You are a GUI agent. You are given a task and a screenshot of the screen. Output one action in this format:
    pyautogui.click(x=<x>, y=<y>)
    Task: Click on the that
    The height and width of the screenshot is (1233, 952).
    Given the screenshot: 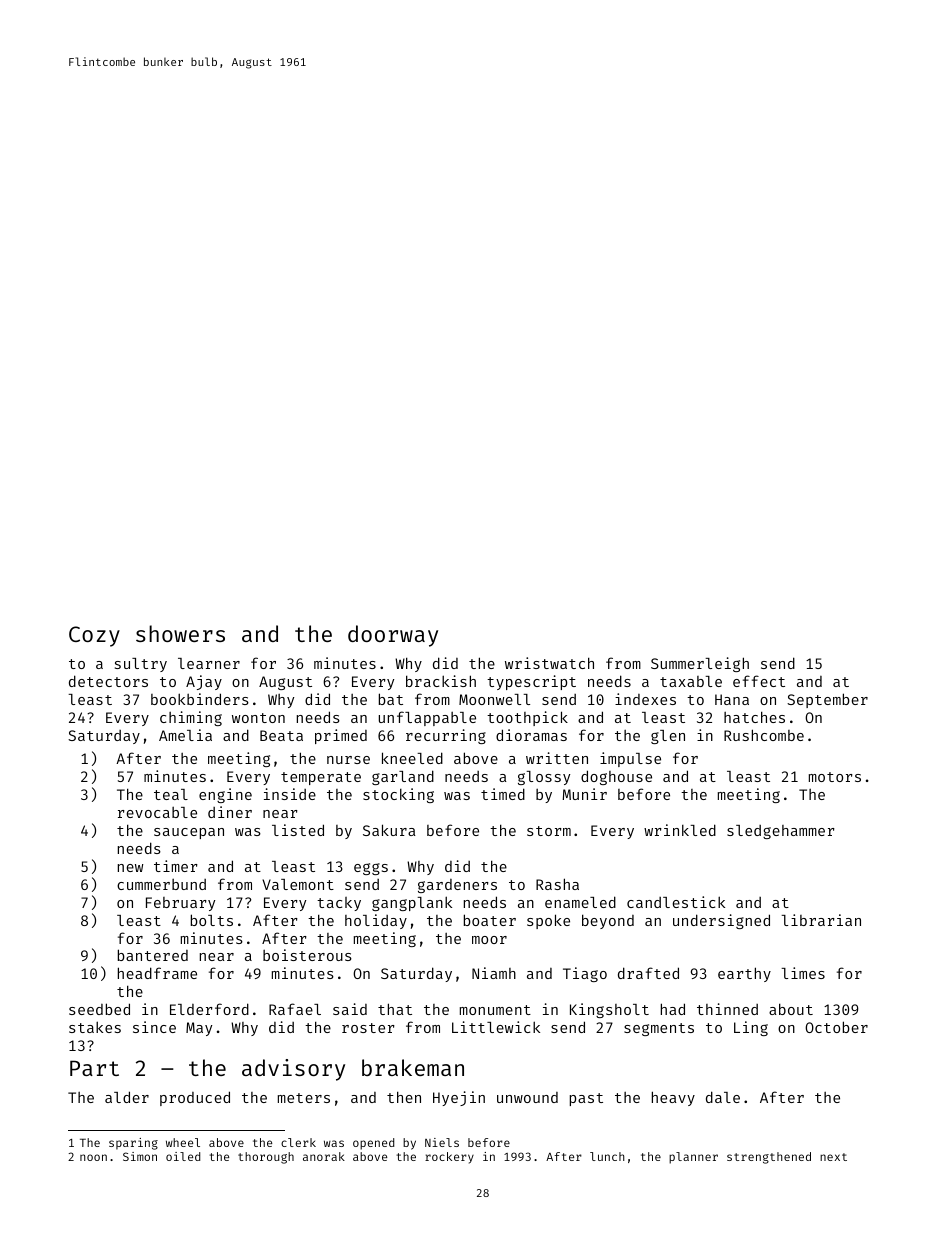 What is the action you would take?
    pyautogui.click(x=395, y=1009)
